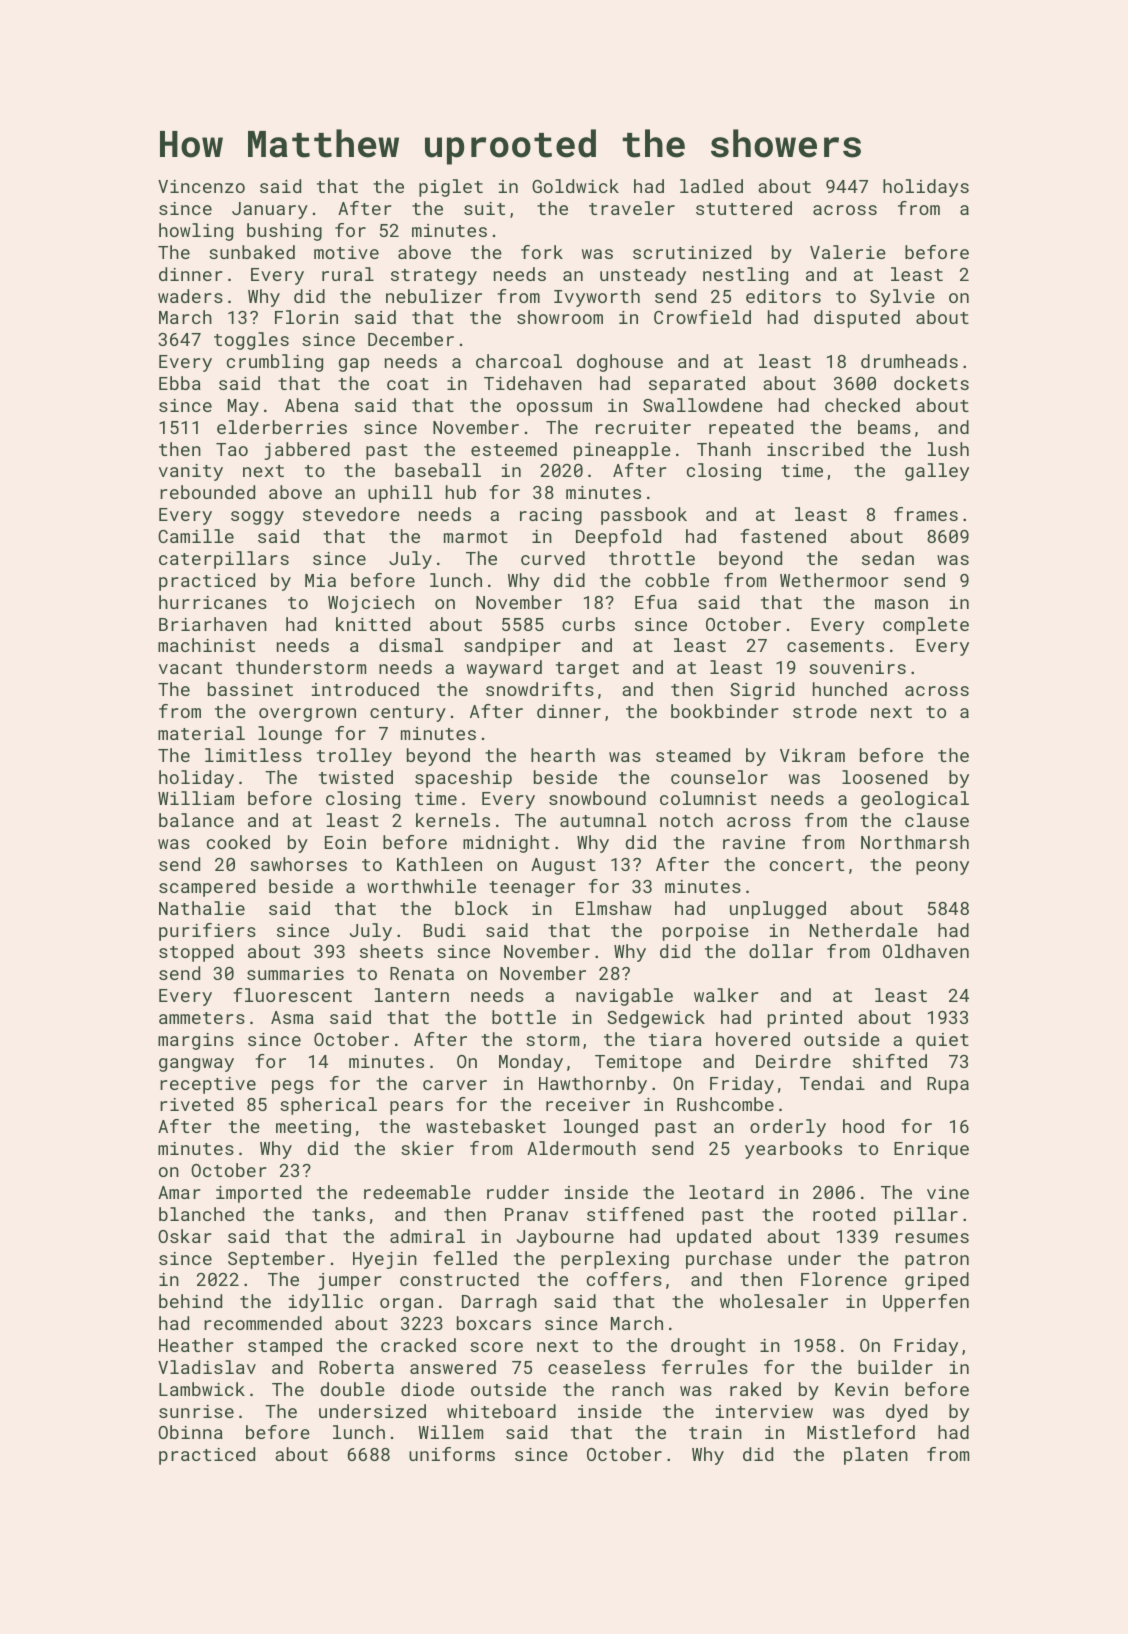 The width and height of the screenshot is (1128, 1634). I want to click on piglet, so click(451, 188).
